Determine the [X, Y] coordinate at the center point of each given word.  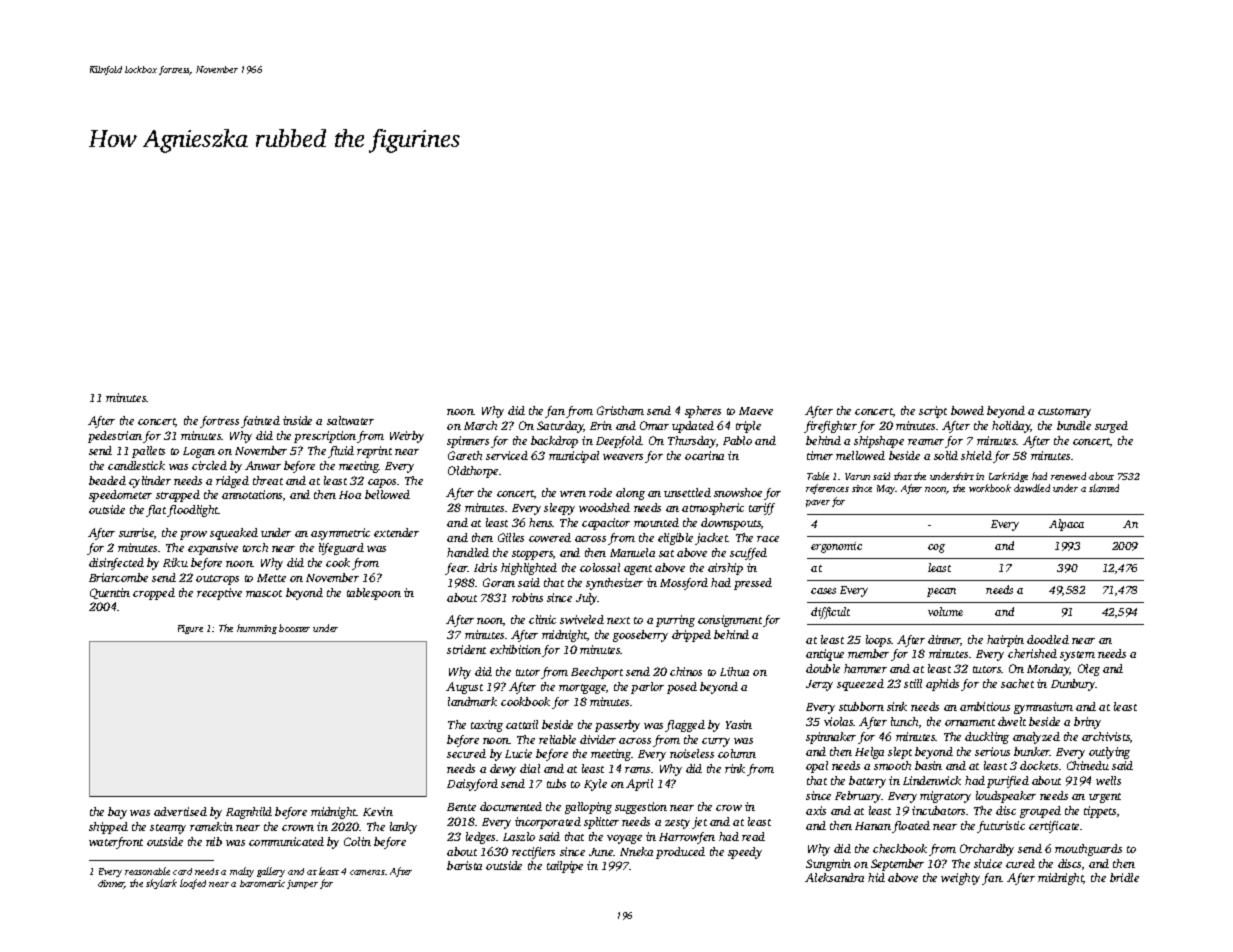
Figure [190, 629]
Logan [199, 452]
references [827, 489]
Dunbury [1073, 685]
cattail [522, 724]
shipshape [879, 442]
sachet [1017, 683]
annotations [252, 494]
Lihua [734, 671]
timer [820, 455]
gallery [271, 872]
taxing [487, 726]
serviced [507, 455]
